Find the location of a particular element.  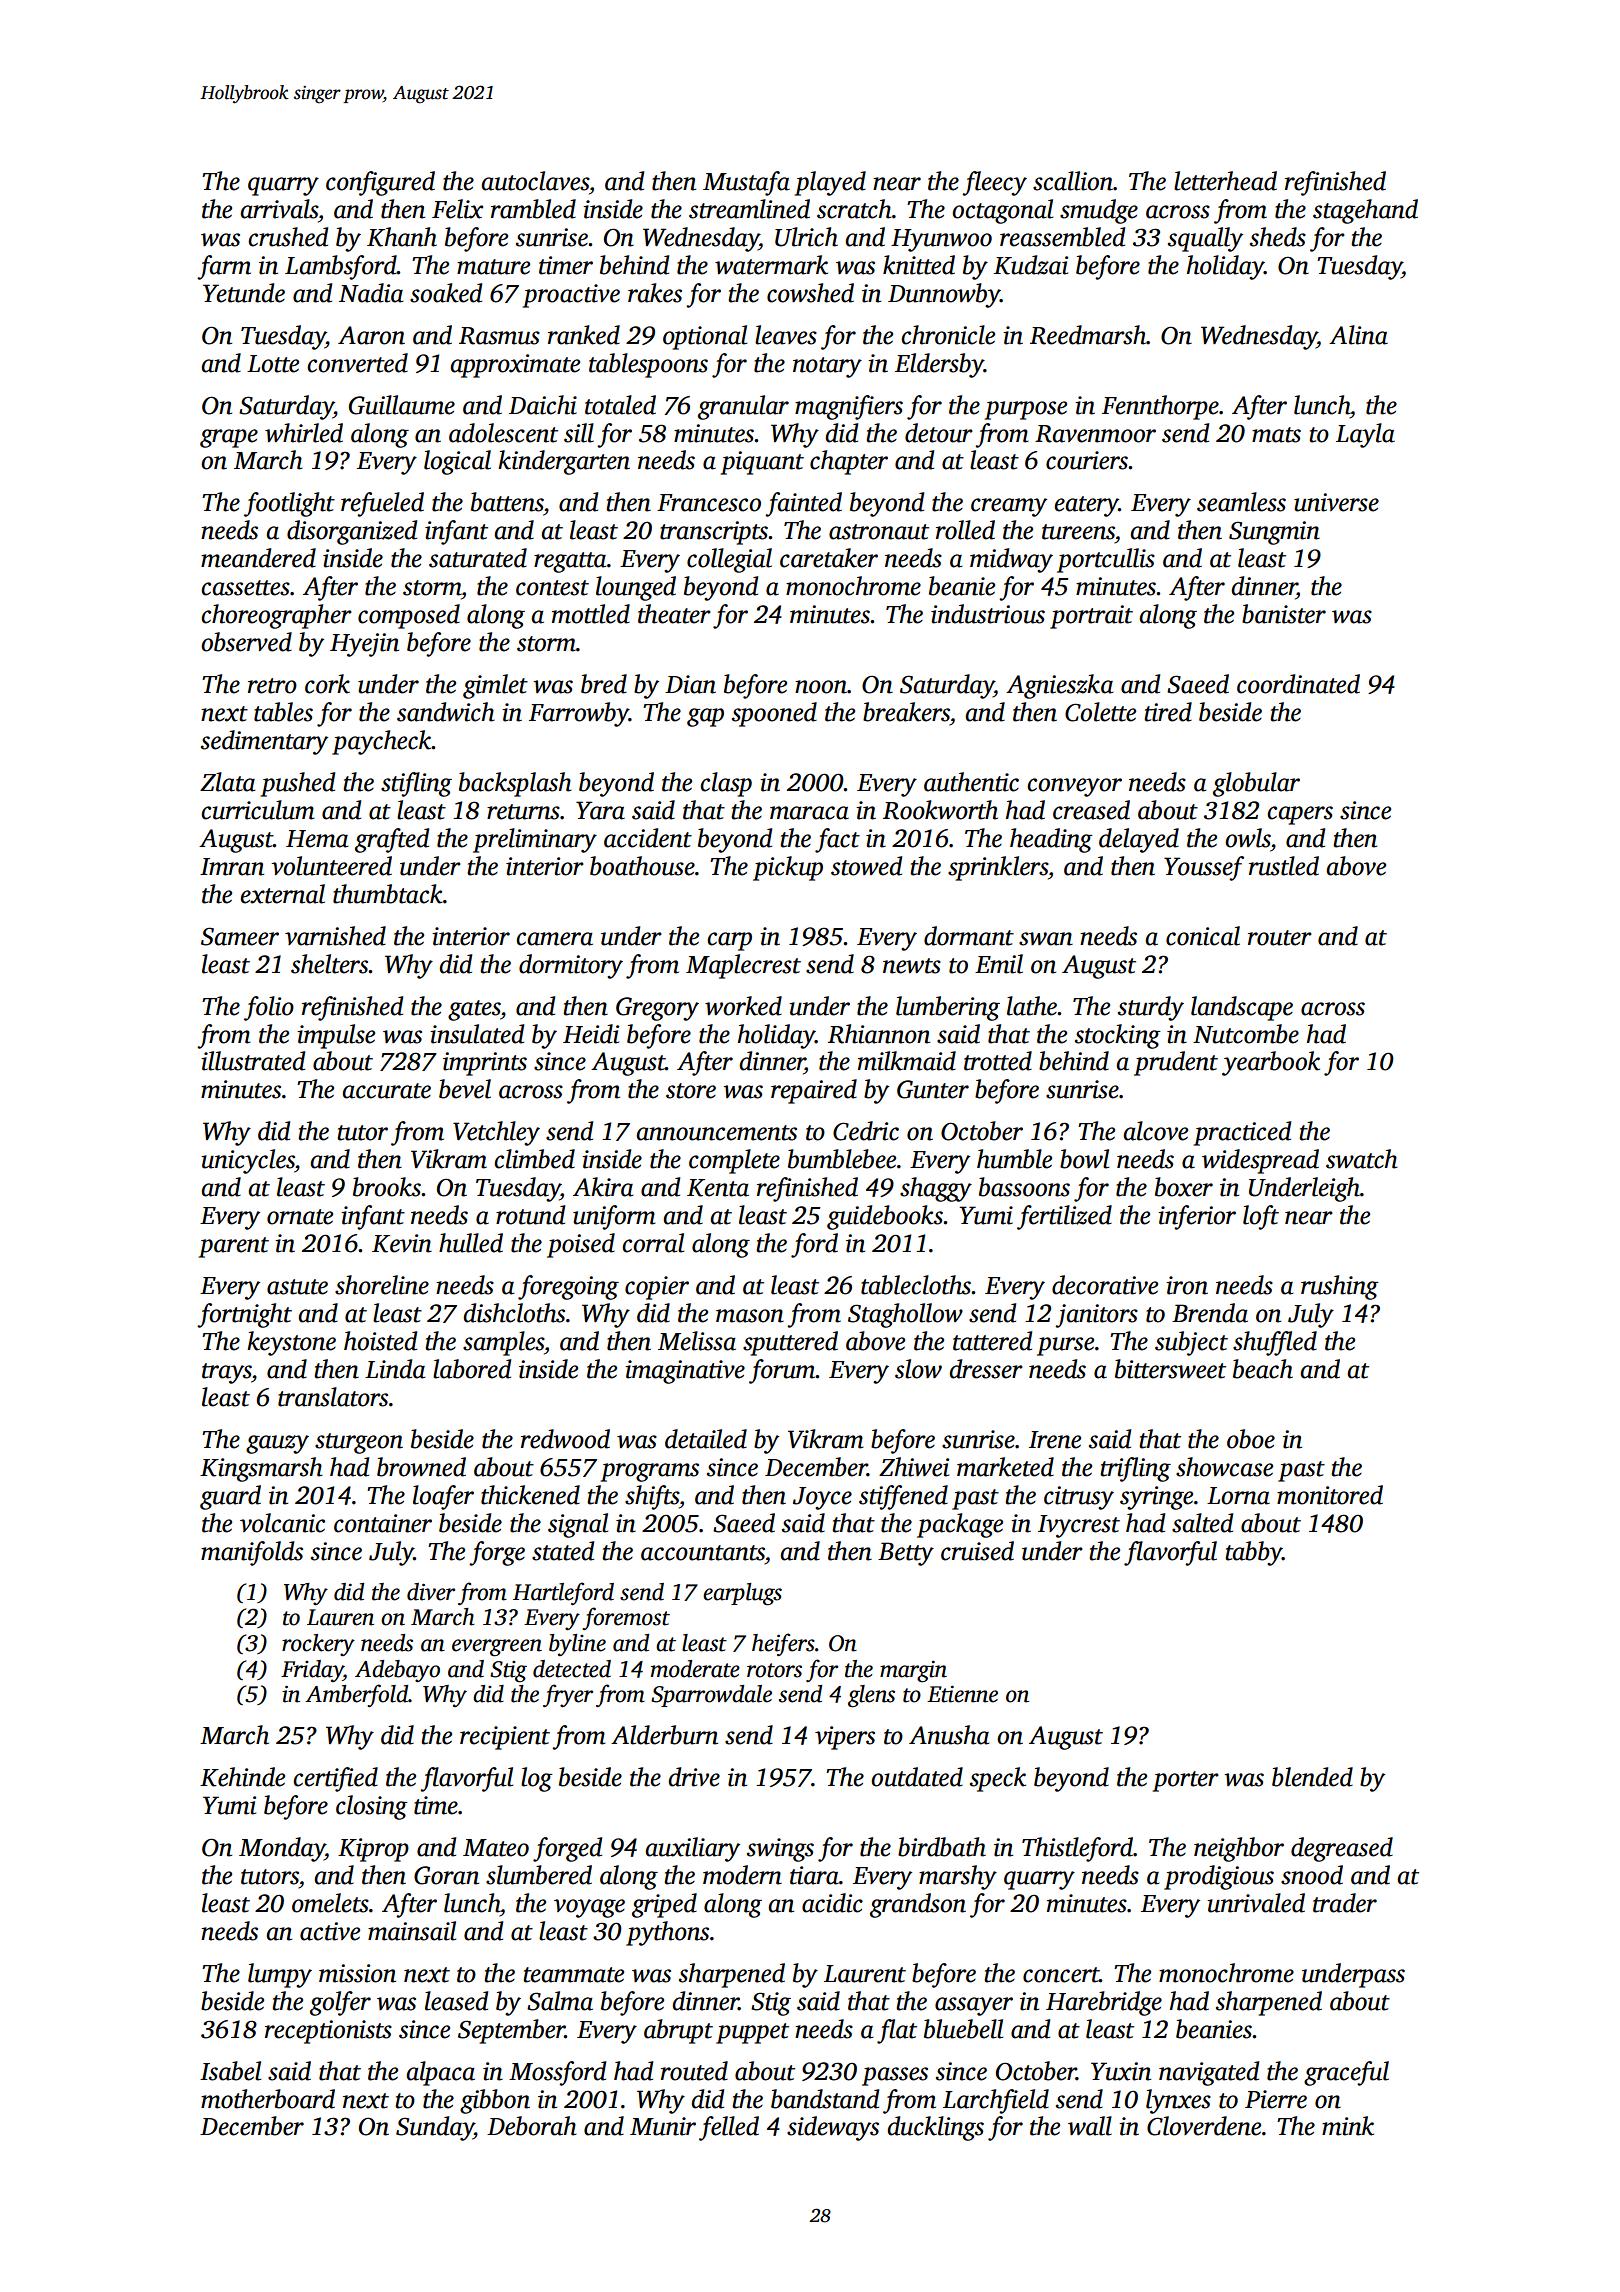

returns is located at coordinates (523, 812).
